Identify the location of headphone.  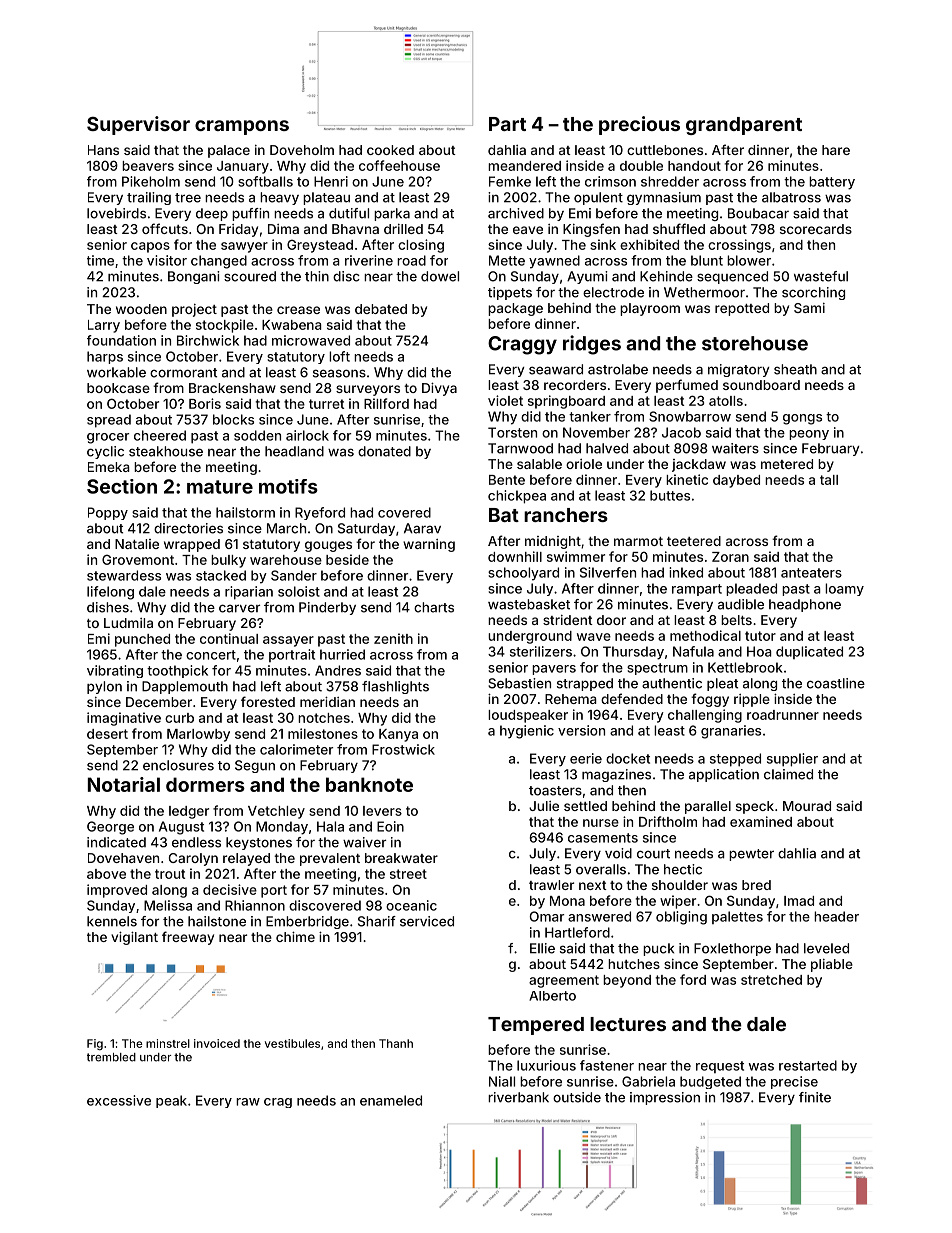
(805, 605).
